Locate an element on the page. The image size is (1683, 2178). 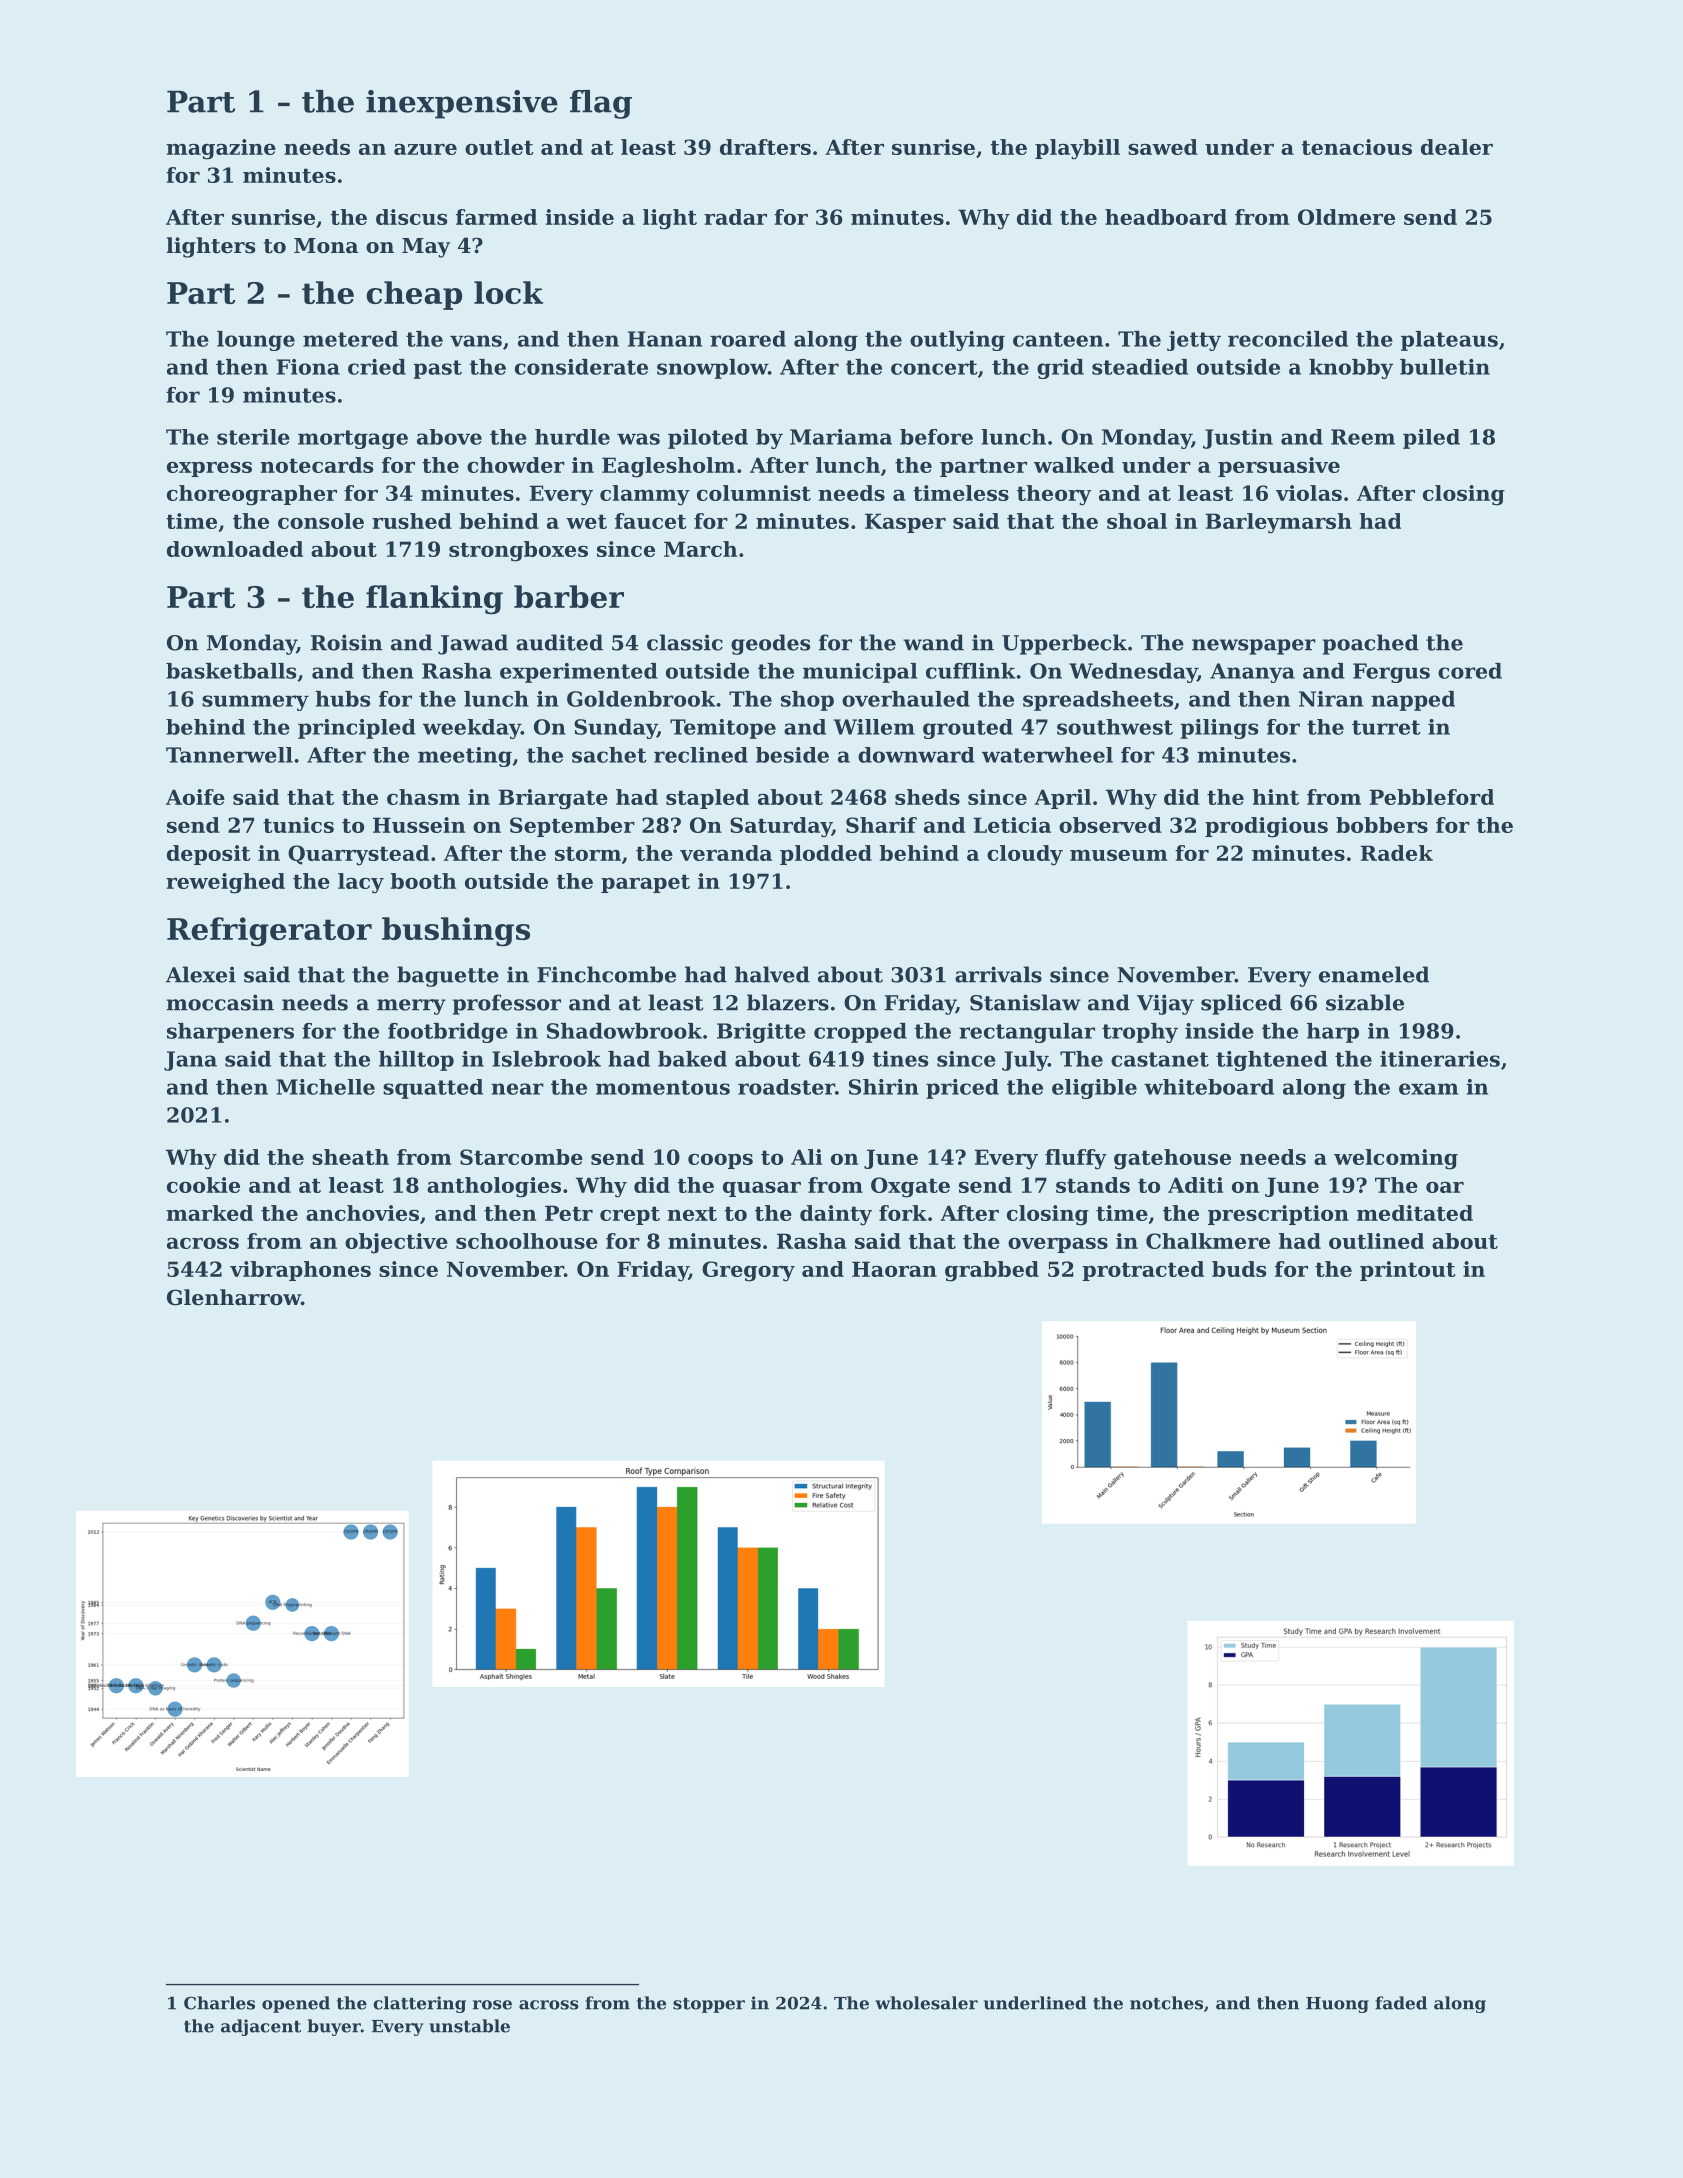
stapled is located at coordinates (707, 799).
